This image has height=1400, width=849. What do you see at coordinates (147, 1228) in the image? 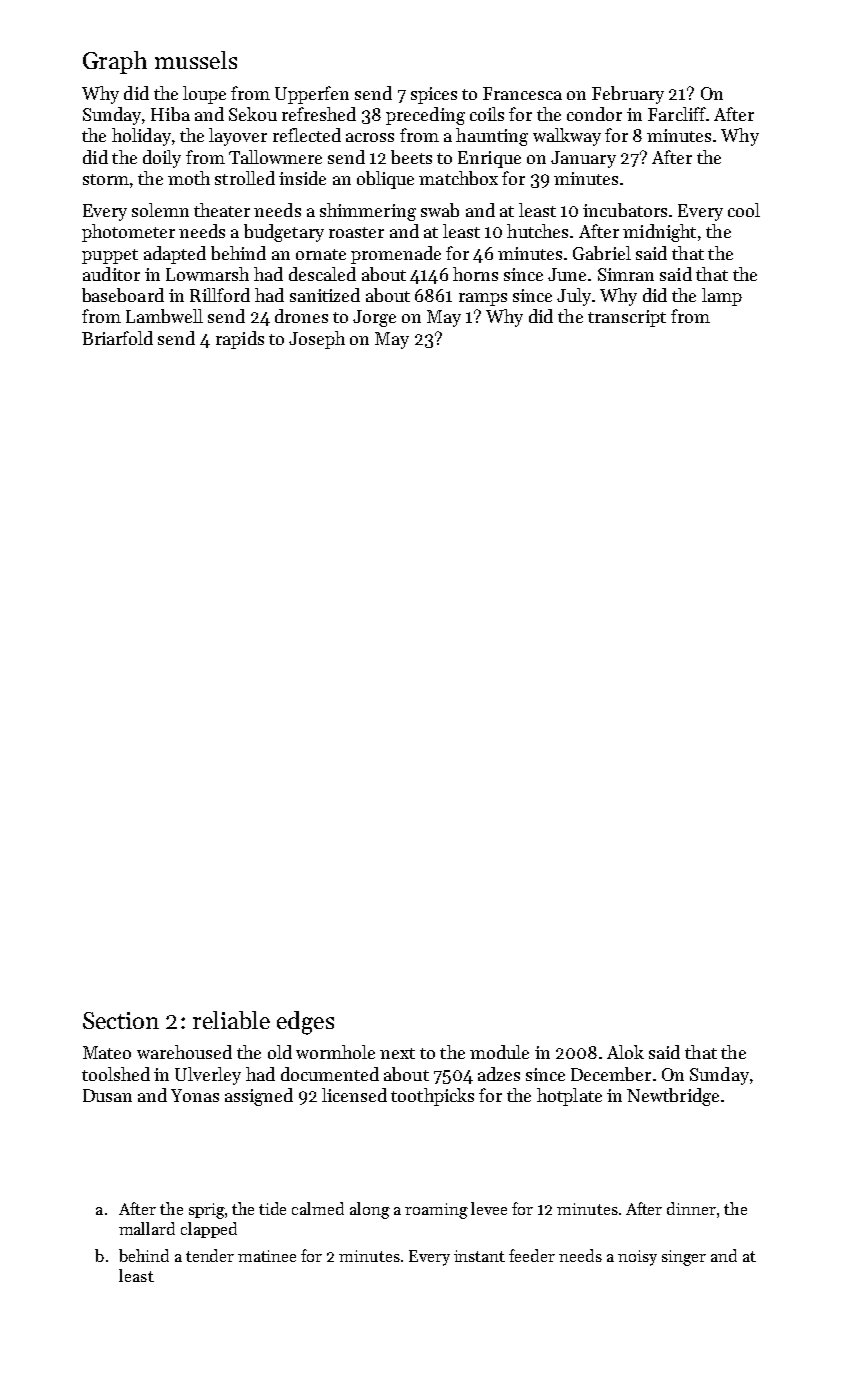
I see `mallard` at bounding box center [147, 1228].
